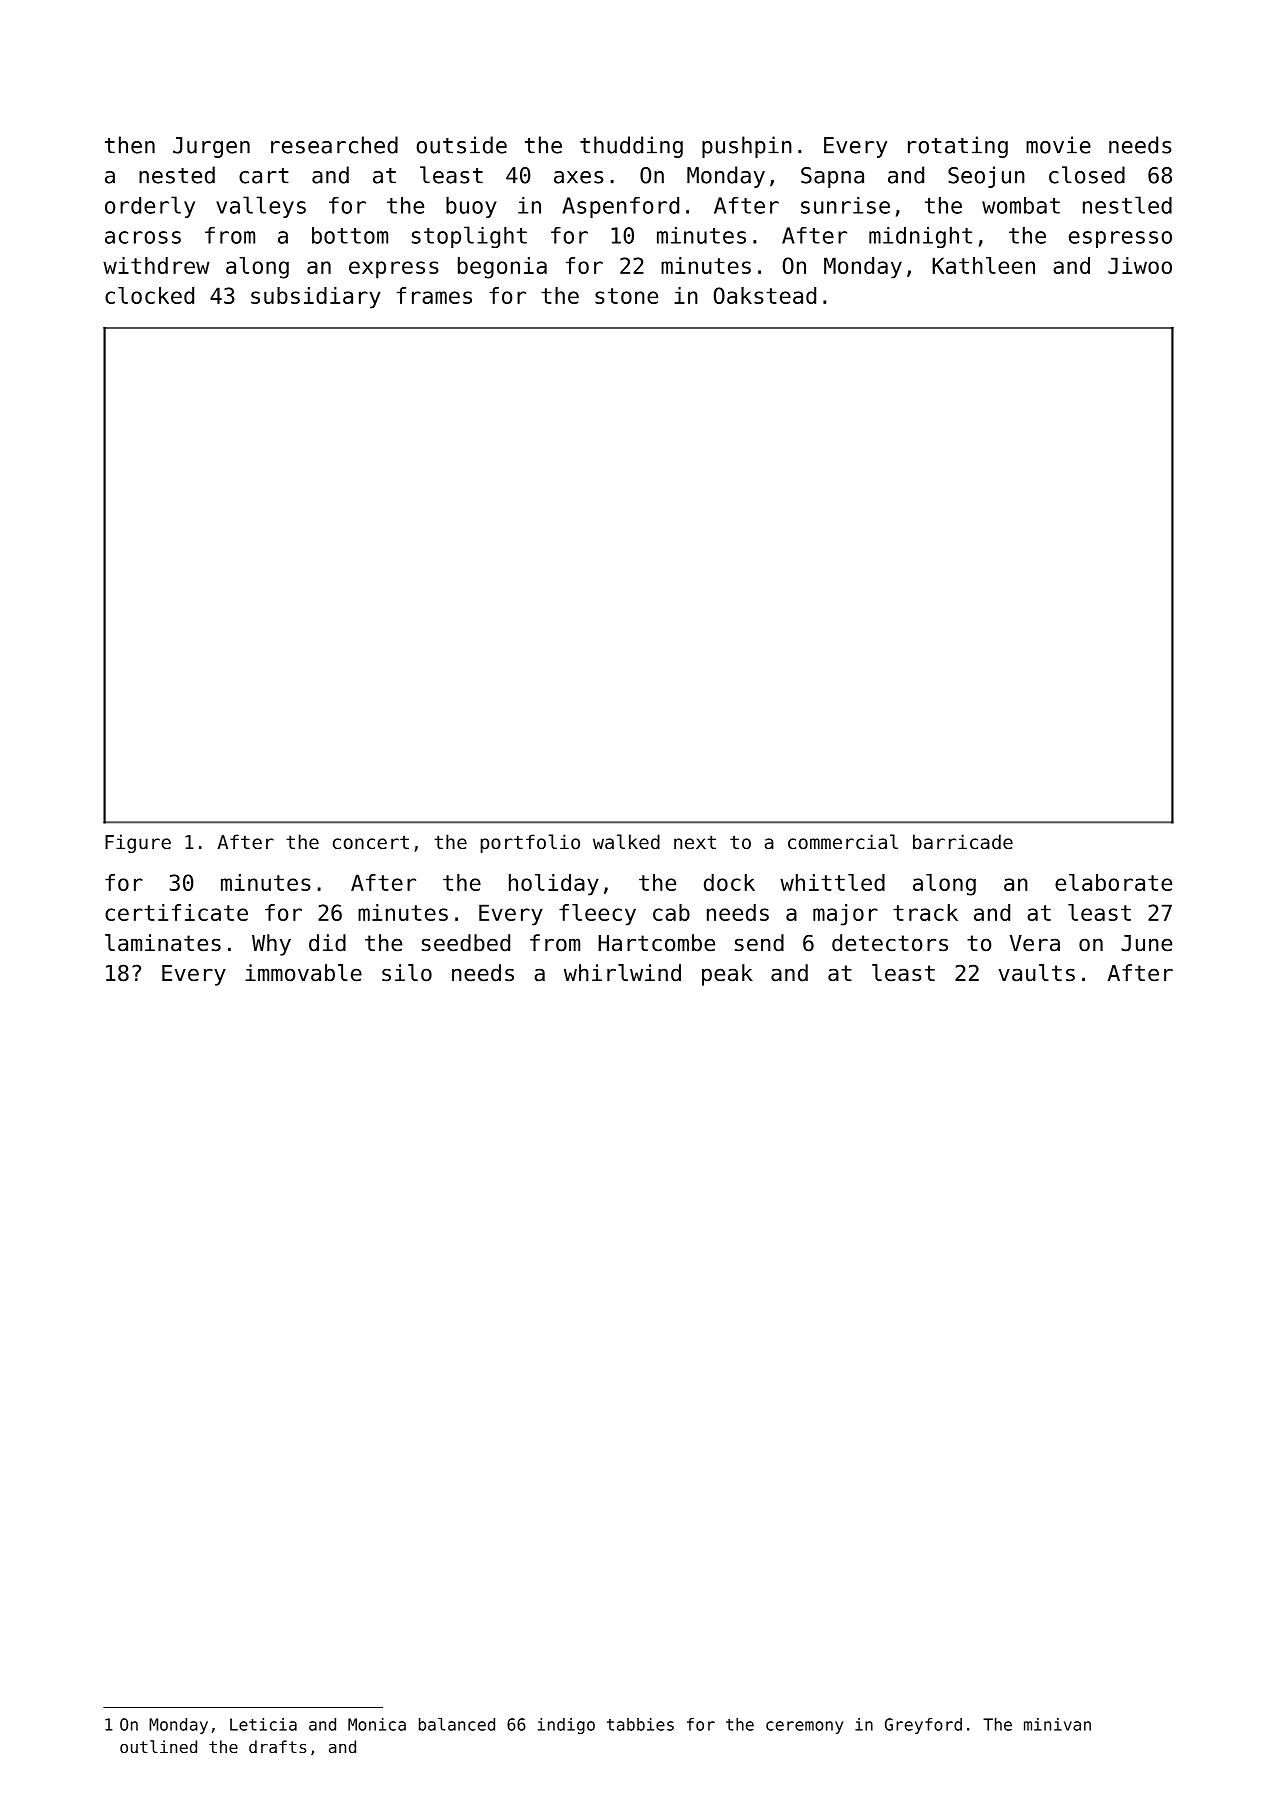 The height and width of the screenshot is (1806, 1277). Describe the element at coordinates (963, 841) in the screenshot. I see `barricade` at that location.
